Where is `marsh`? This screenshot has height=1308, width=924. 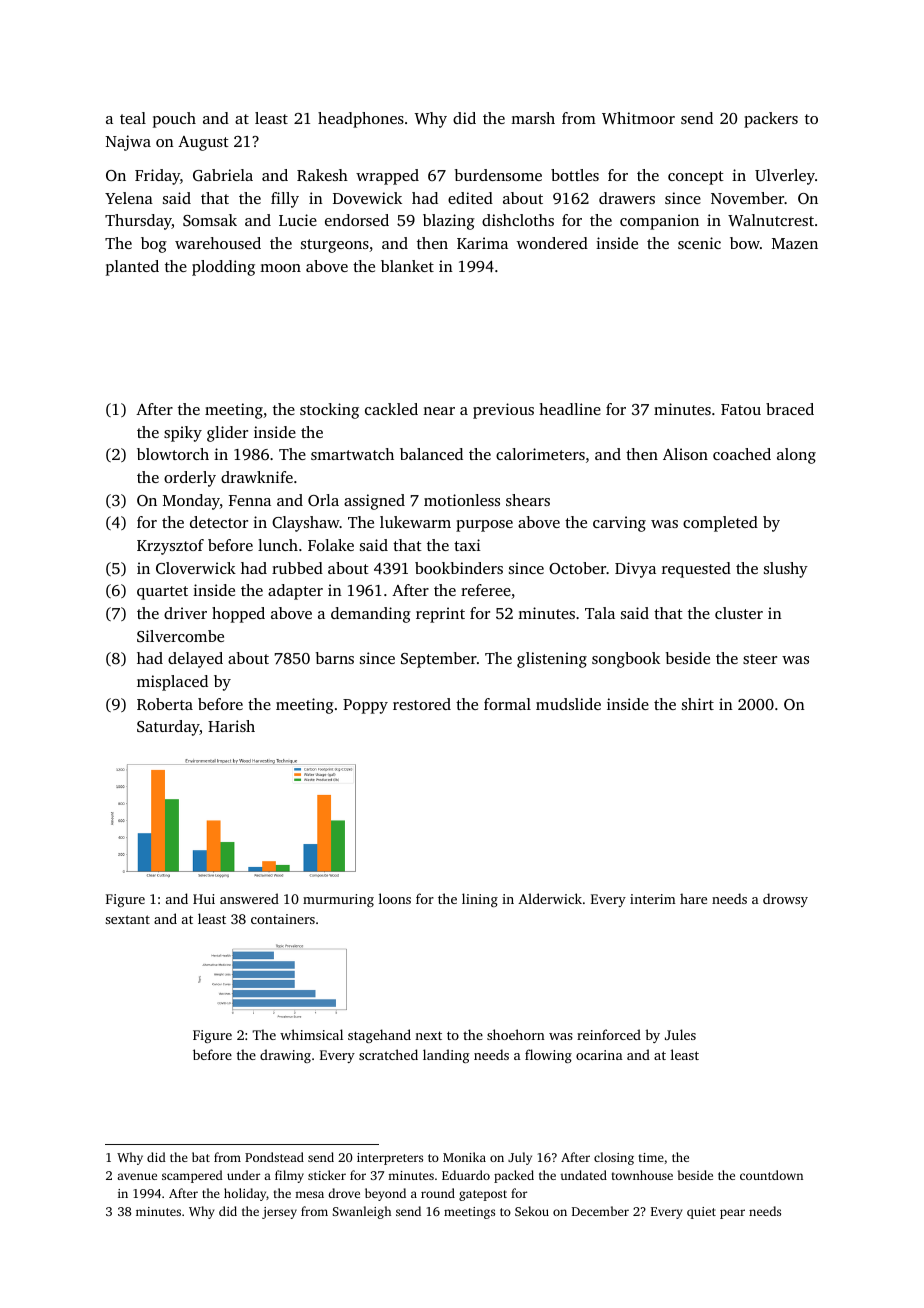
marsh is located at coordinates (533, 118).
